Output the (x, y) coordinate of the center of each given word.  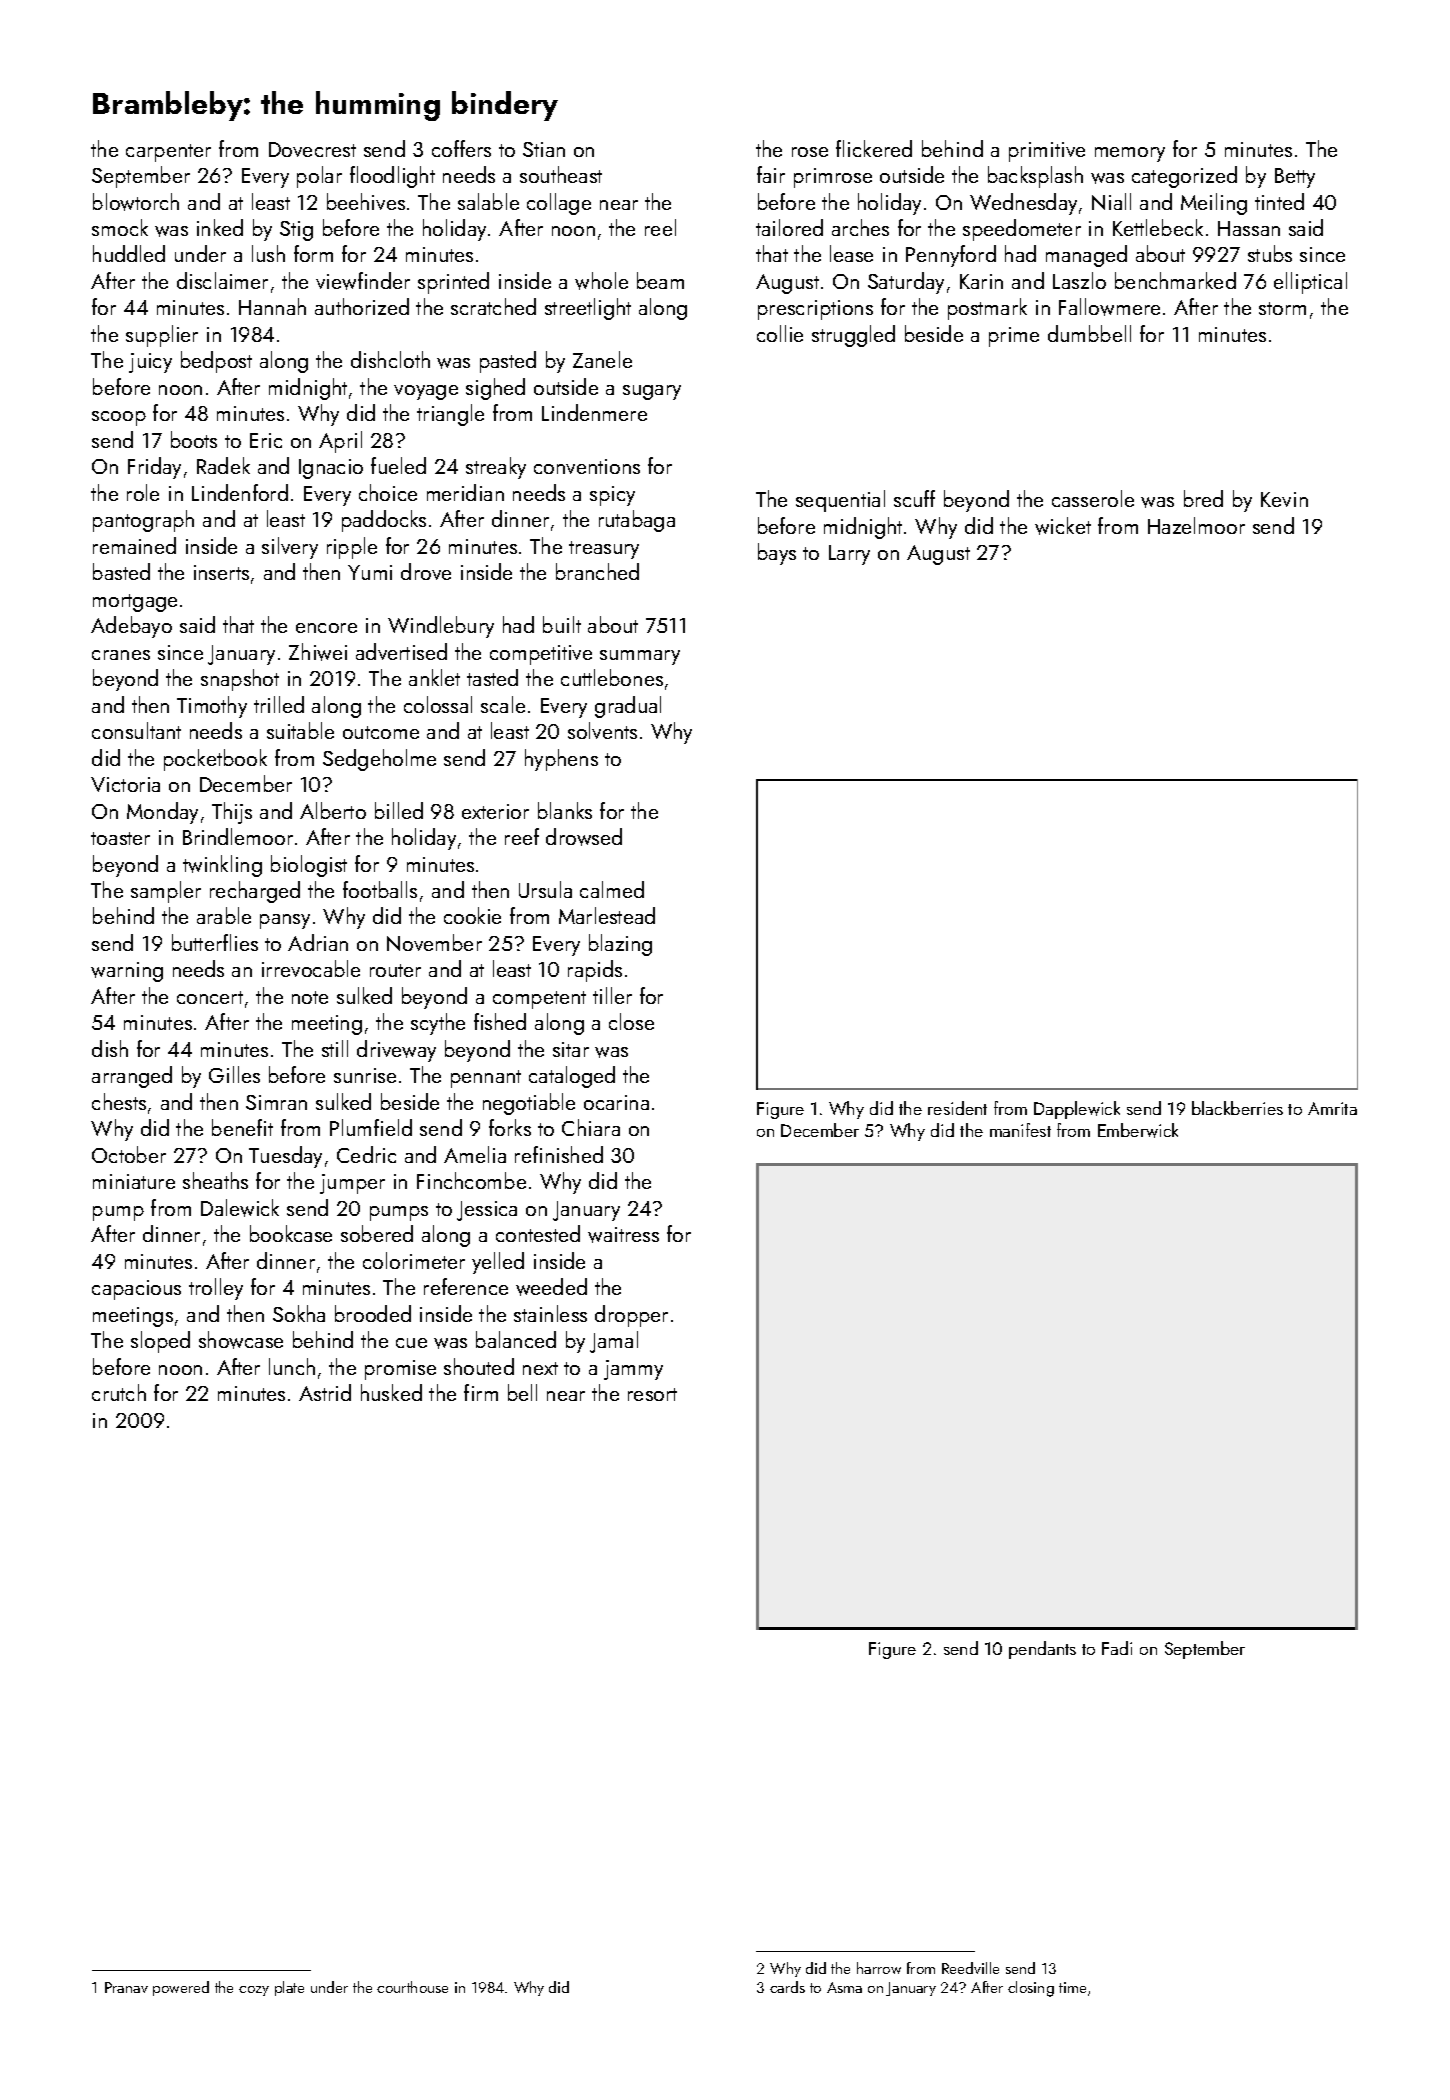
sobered (377, 1233)
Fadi (1117, 1648)
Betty (1295, 178)
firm (481, 1392)
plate (289, 1988)
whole (601, 281)
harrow (879, 1968)
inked (220, 227)
